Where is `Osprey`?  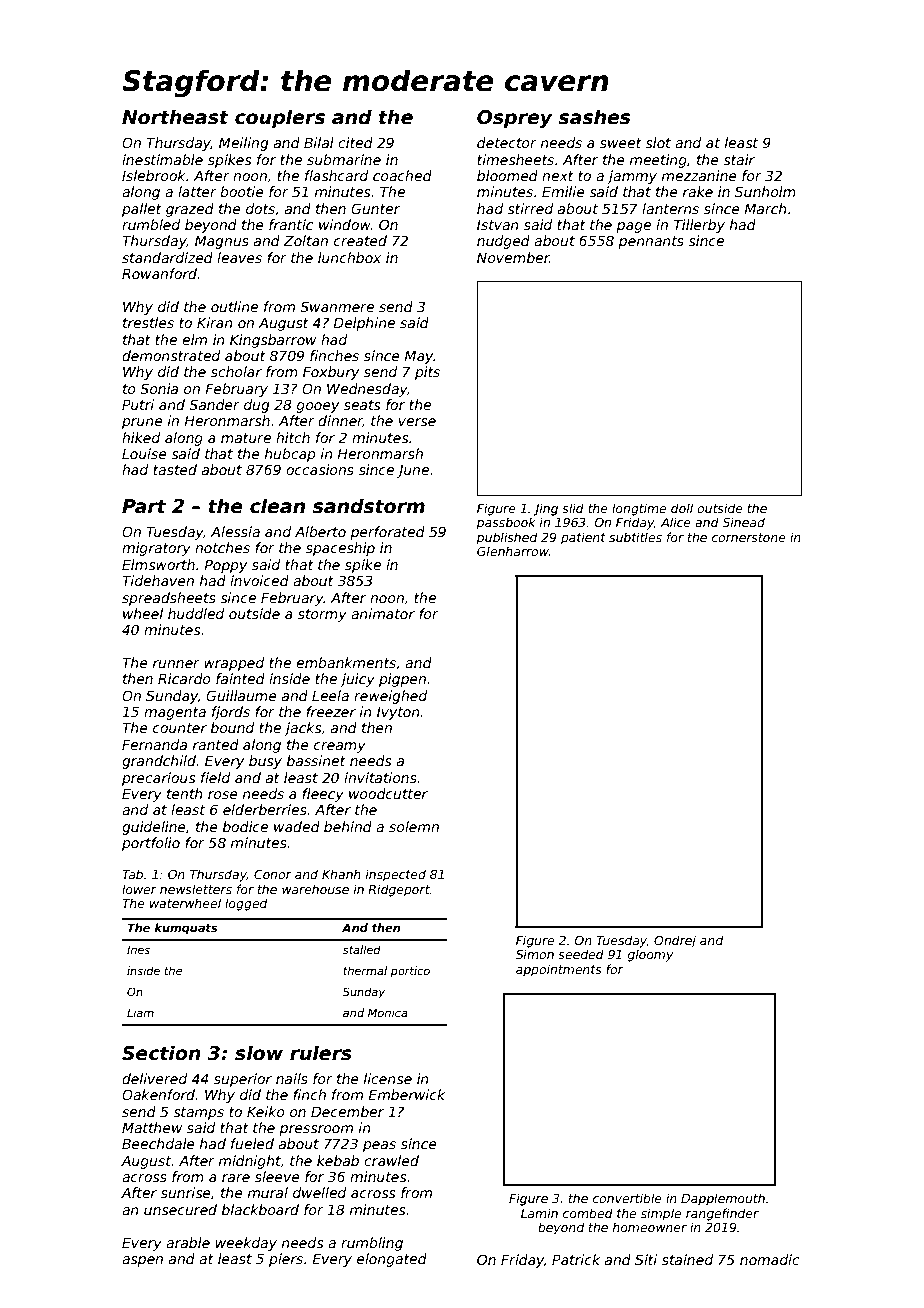
Osprey is located at coordinates (515, 119).
